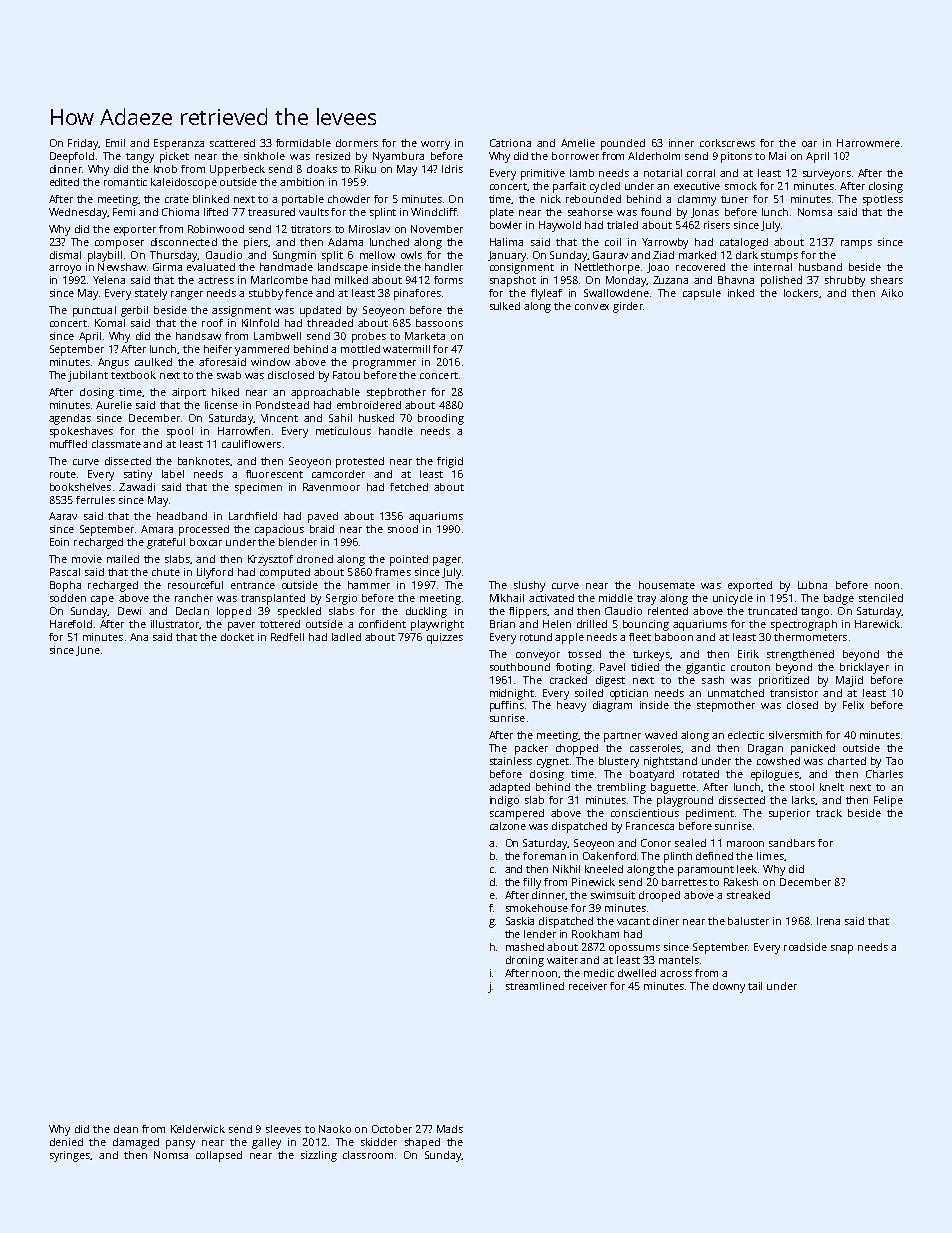  Describe the element at coordinates (129, 611) in the image. I see `Dewi` at that location.
